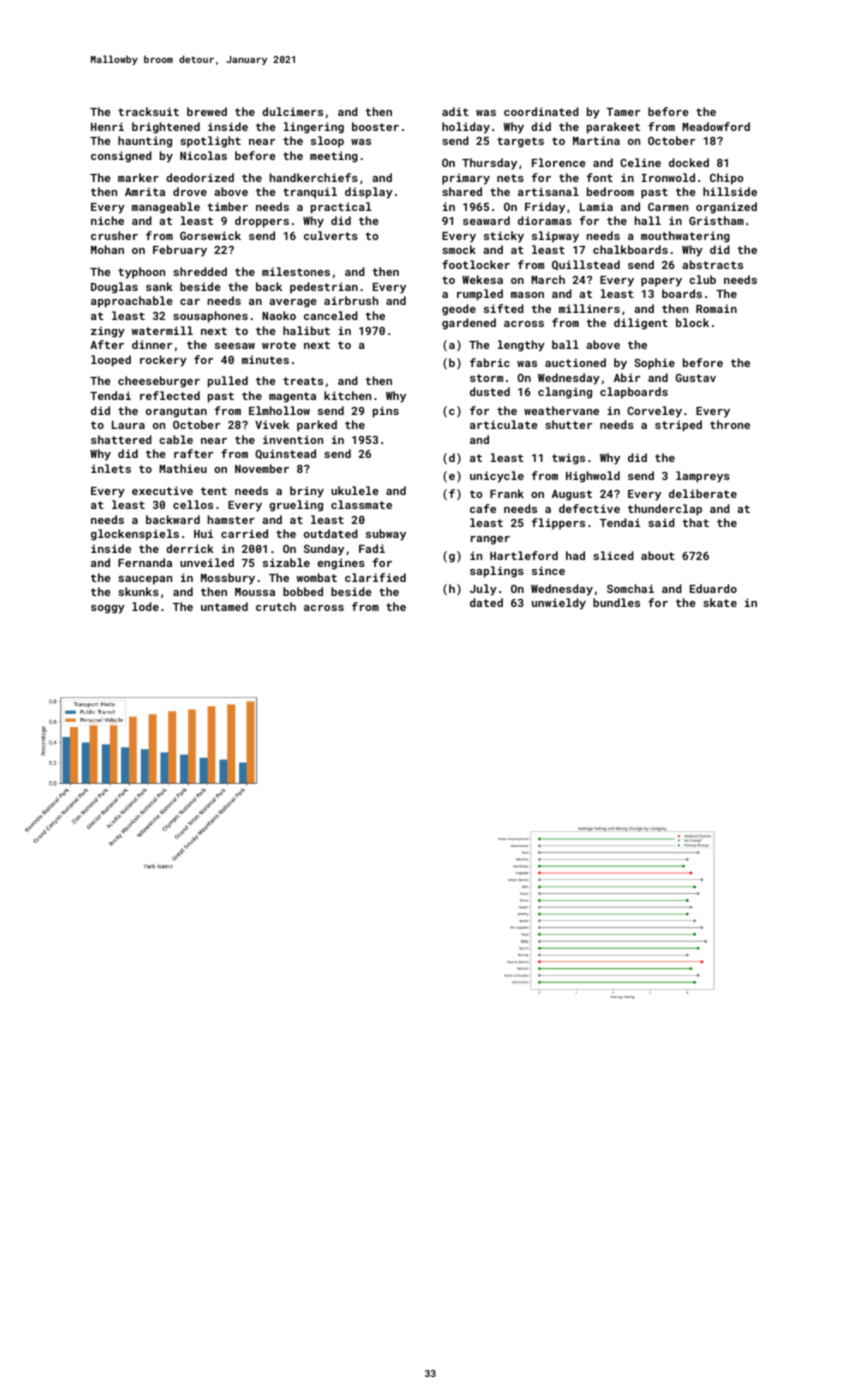 The image size is (849, 1400). I want to click on Tamer, so click(623, 112).
